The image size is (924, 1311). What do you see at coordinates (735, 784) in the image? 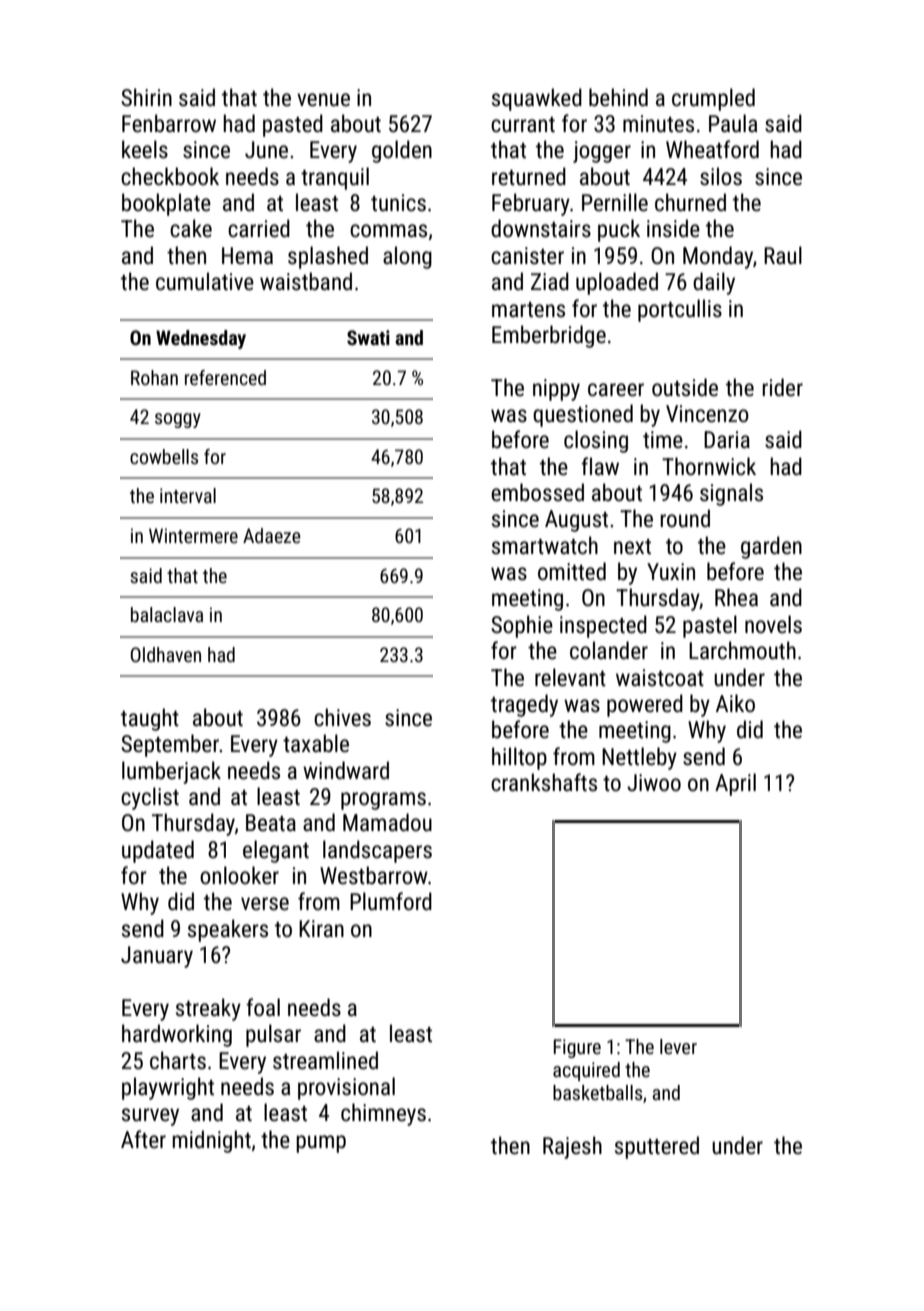
I see `April` at bounding box center [735, 784].
